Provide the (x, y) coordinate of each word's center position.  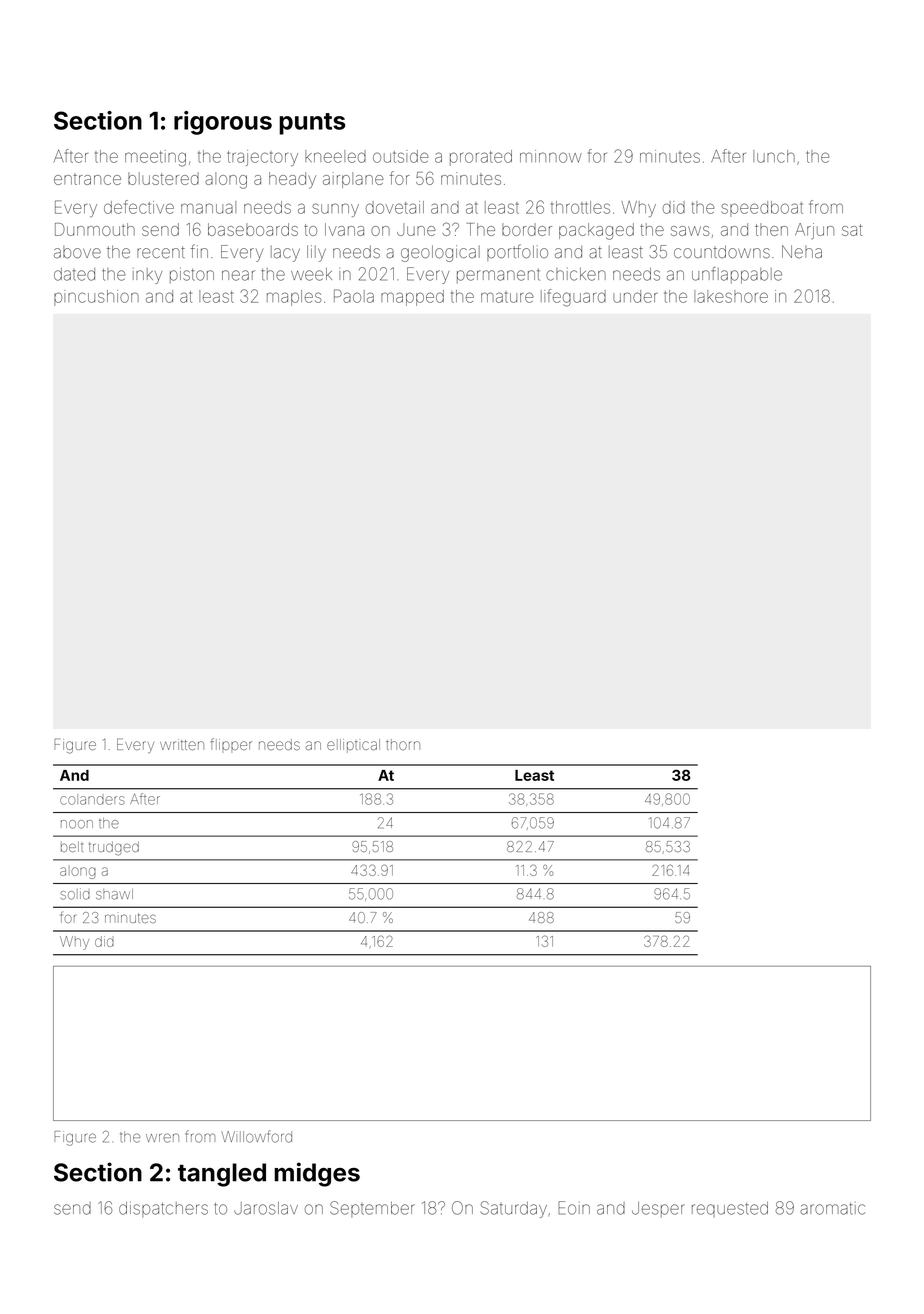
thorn (403, 744)
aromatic (832, 1209)
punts (312, 124)
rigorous (223, 123)
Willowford (256, 1136)
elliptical (353, 746)
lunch (774, 156)
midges (317, 1174)
